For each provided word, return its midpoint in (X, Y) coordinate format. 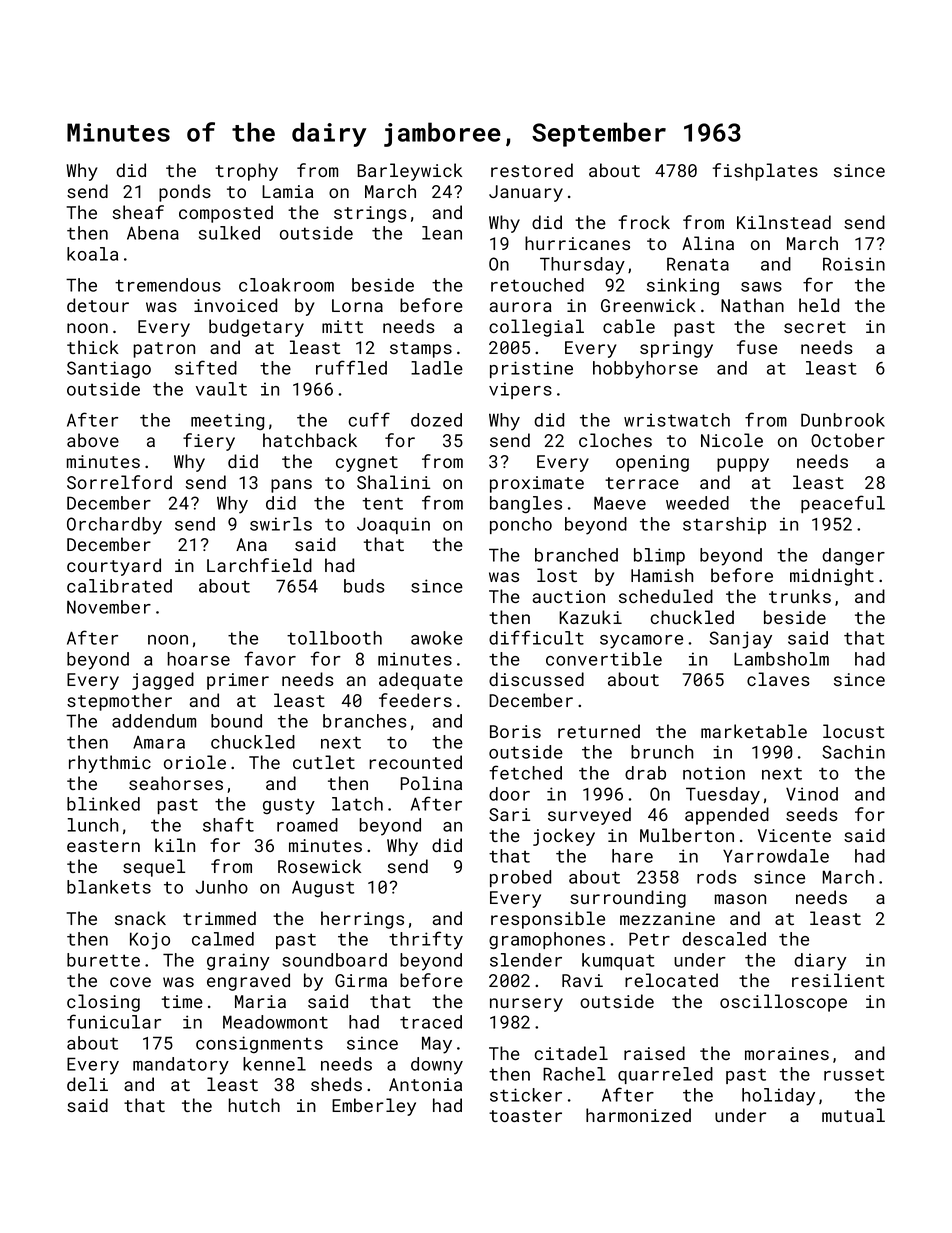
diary (820, 962)
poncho (521, 525)
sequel (154, 868)
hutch (254, 1105)
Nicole (732, 440)
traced (431, 1022)
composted (226, 214)
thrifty (426, 940)
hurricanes (577, 243)
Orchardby (114, 526)
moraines (787, 1053)
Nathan (752, 305)
